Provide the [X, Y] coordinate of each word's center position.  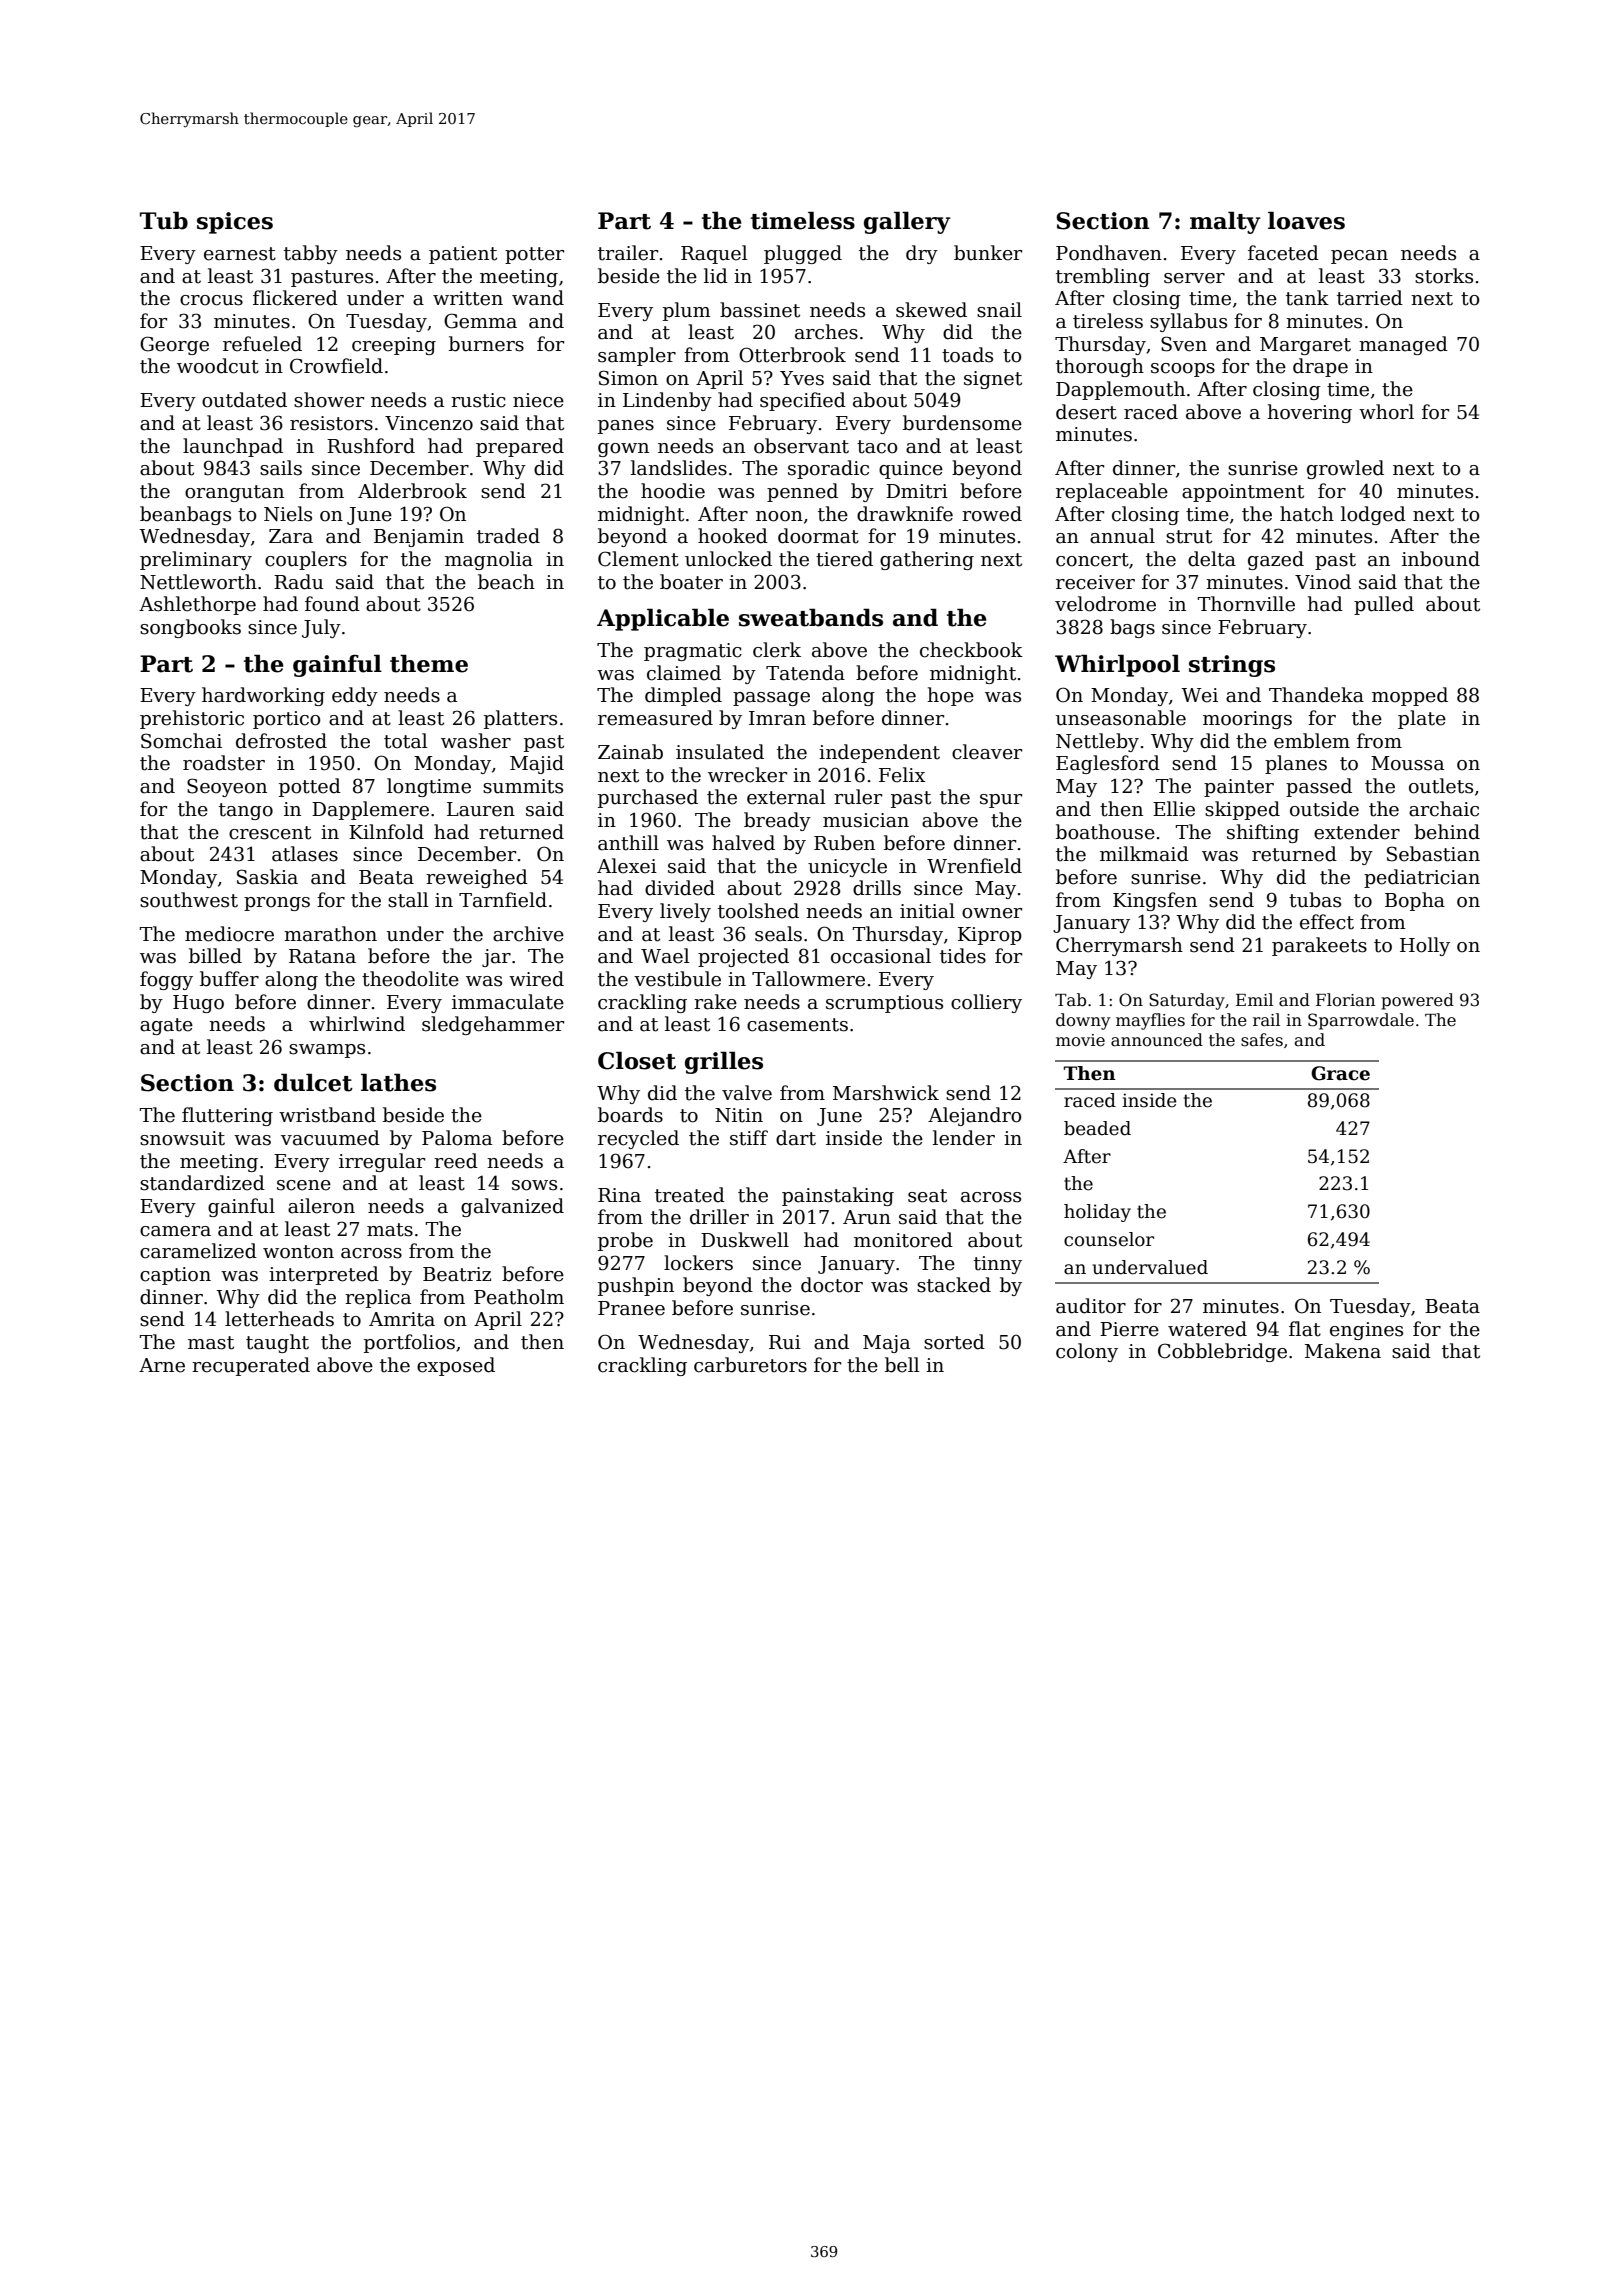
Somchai [181, 741]
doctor [832, 1285]
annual [1122, 536]
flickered [295, 298]
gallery [907, 222]
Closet [637, 1060]
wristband [327, 1115]
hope [950, 696]
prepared [520, 447]
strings [1232, 666]
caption [175, 1276]
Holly [1425, 946]
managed [1403, 345]
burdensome [962, 423]
